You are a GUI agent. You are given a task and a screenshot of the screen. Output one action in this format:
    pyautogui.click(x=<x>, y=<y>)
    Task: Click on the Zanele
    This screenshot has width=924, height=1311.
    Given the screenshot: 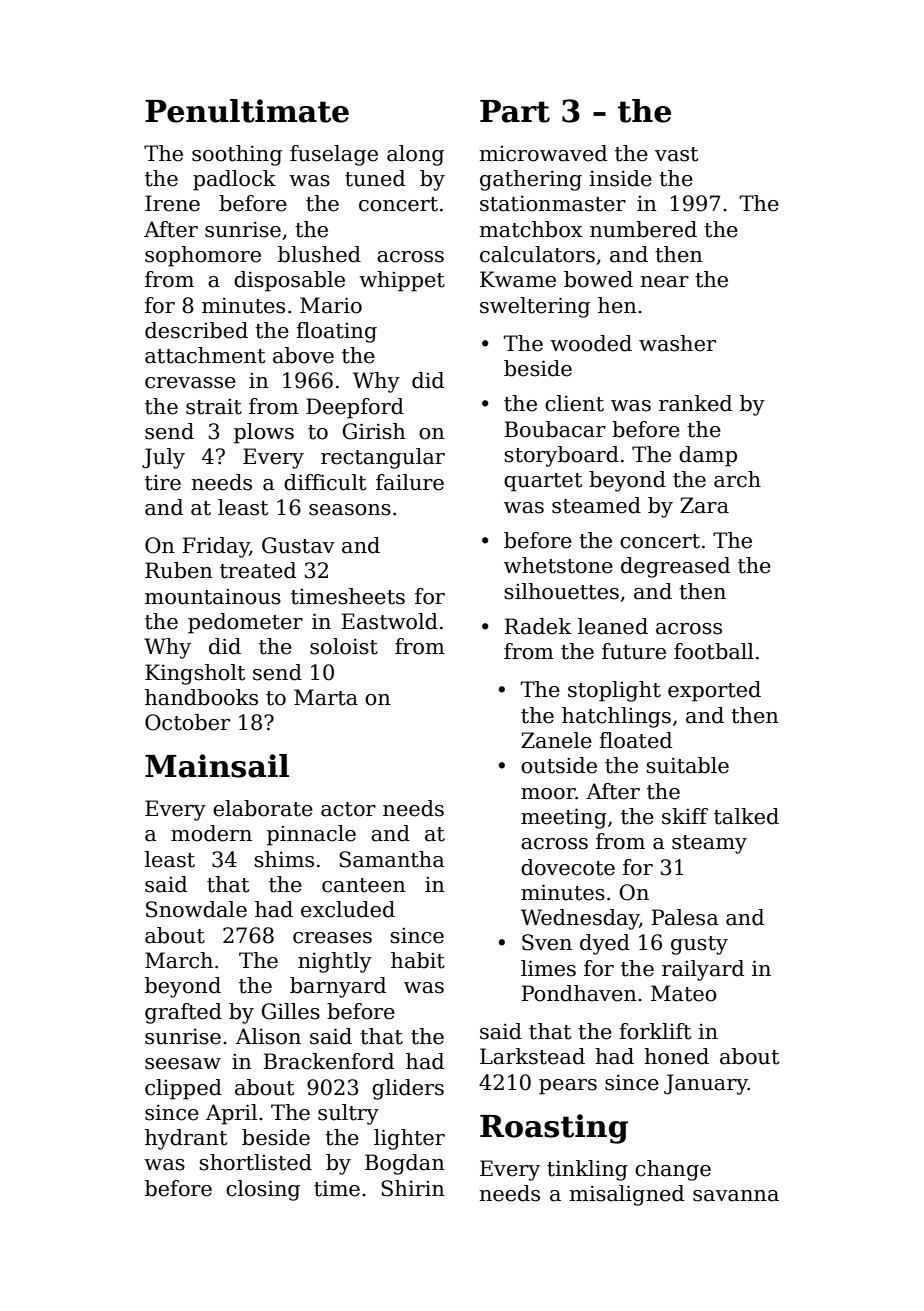 What is the action you would take?
    pyautogui.click(x=556, y=740)
